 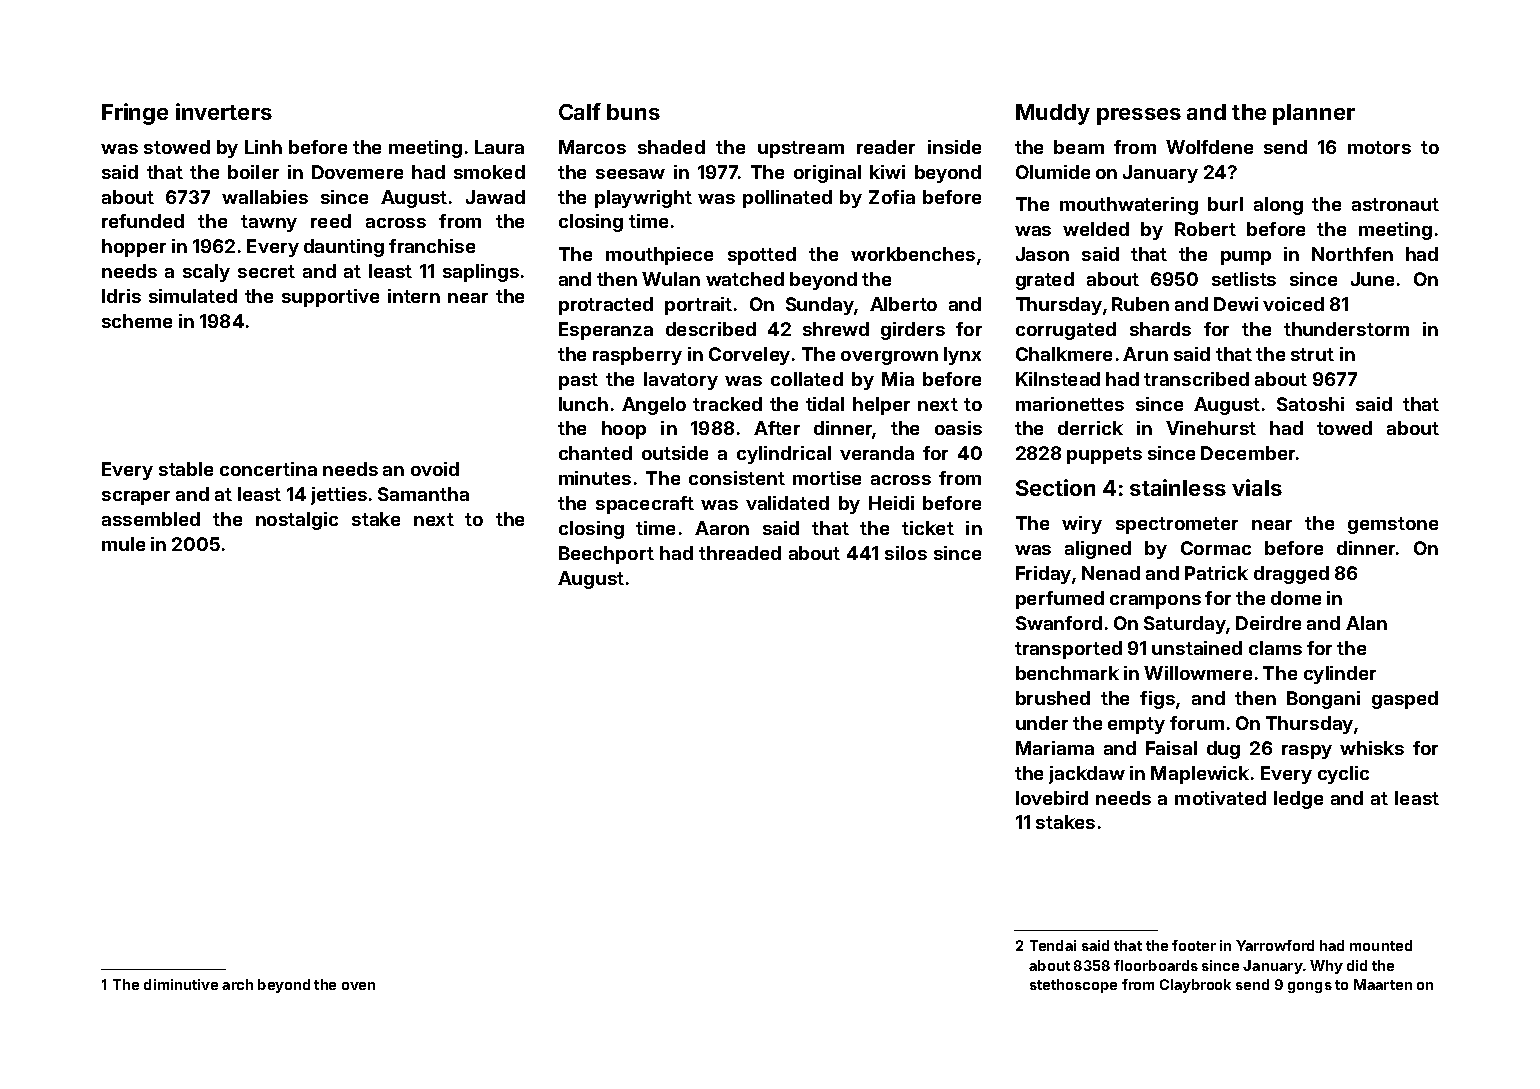 I want to click on motivated, so click(x=1220, y=798).
